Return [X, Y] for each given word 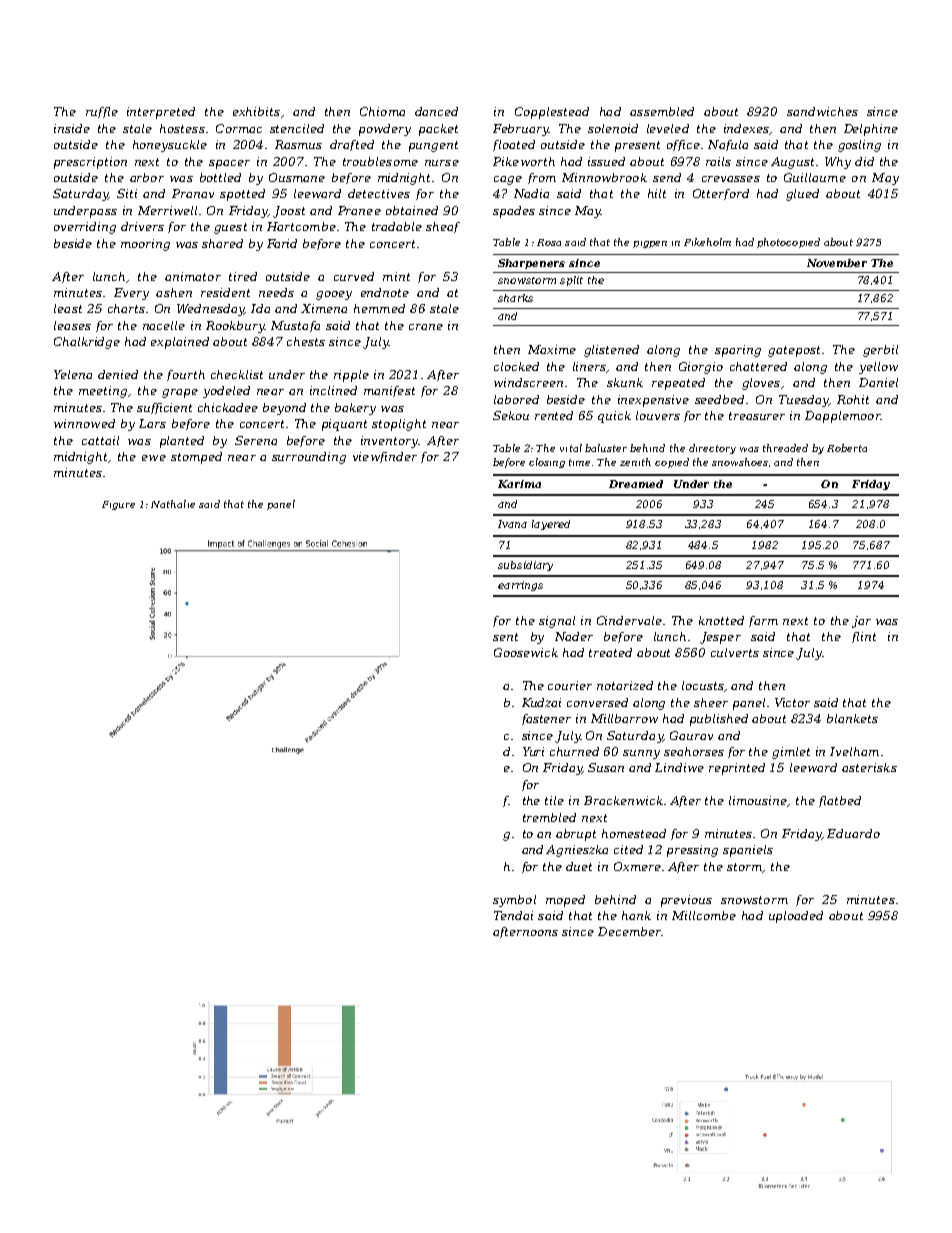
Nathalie [173, 504]
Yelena [73, 374]
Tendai [513, 915]
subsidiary [525, 566]
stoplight [399, 425]
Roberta [847, 448]
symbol [514, 901]
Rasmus [298, 144]
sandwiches [822, 111]
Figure [118, 505]
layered [551, 525]
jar [861, 622]
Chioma [382, 111]
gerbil [880, 351]
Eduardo [853, 833]
